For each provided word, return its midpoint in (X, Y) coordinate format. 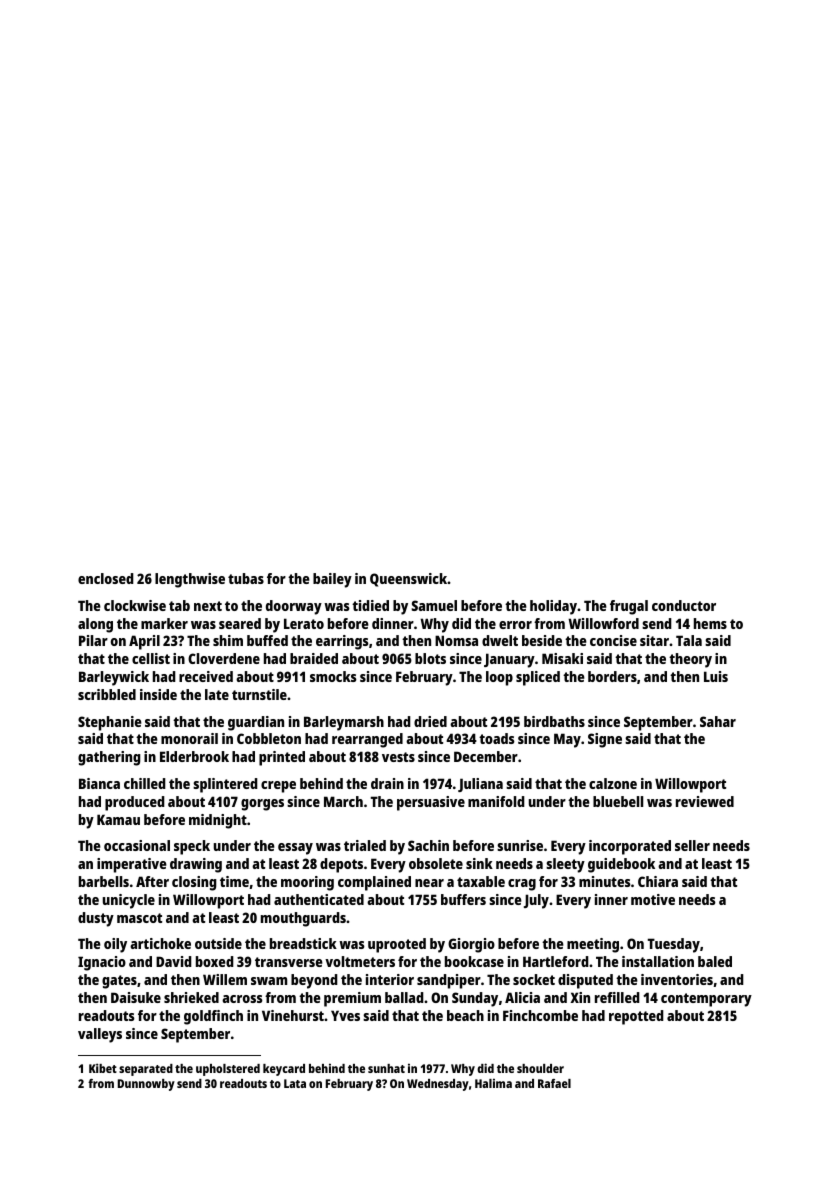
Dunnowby (146, 1085)
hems (710, 623)
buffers (463, 899)
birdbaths (554, 721)
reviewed (705, 801)
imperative (132, 865)
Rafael (554, 1083)
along (95, 625)
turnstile (259, 694)
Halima (493, 1083)
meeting (593, 945)
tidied (370, 605)
